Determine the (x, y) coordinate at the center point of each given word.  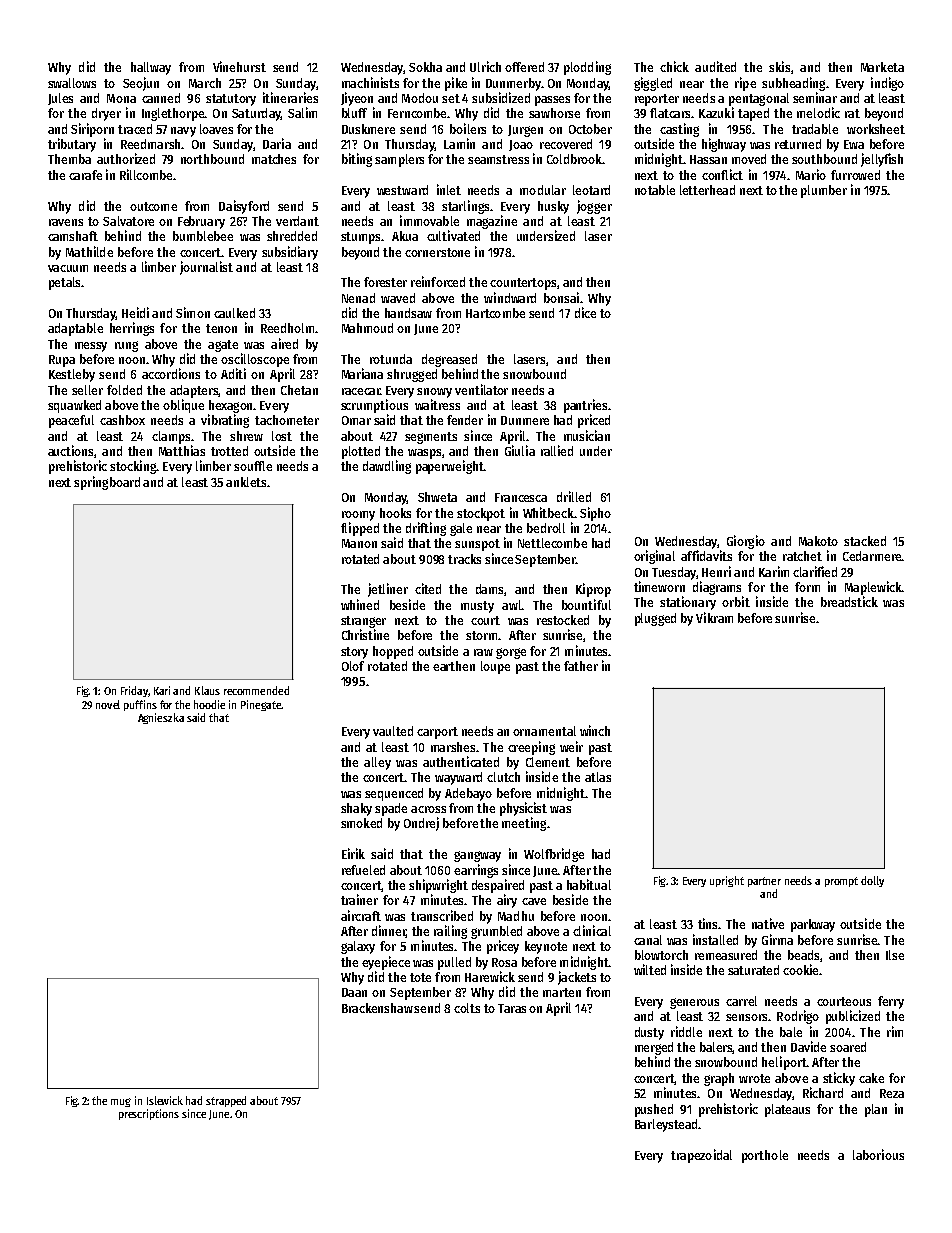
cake (871, 1078)
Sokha (425, 67)
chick (674, 66)
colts (467, 1008)
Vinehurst (239, 66)
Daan (354, 992)
